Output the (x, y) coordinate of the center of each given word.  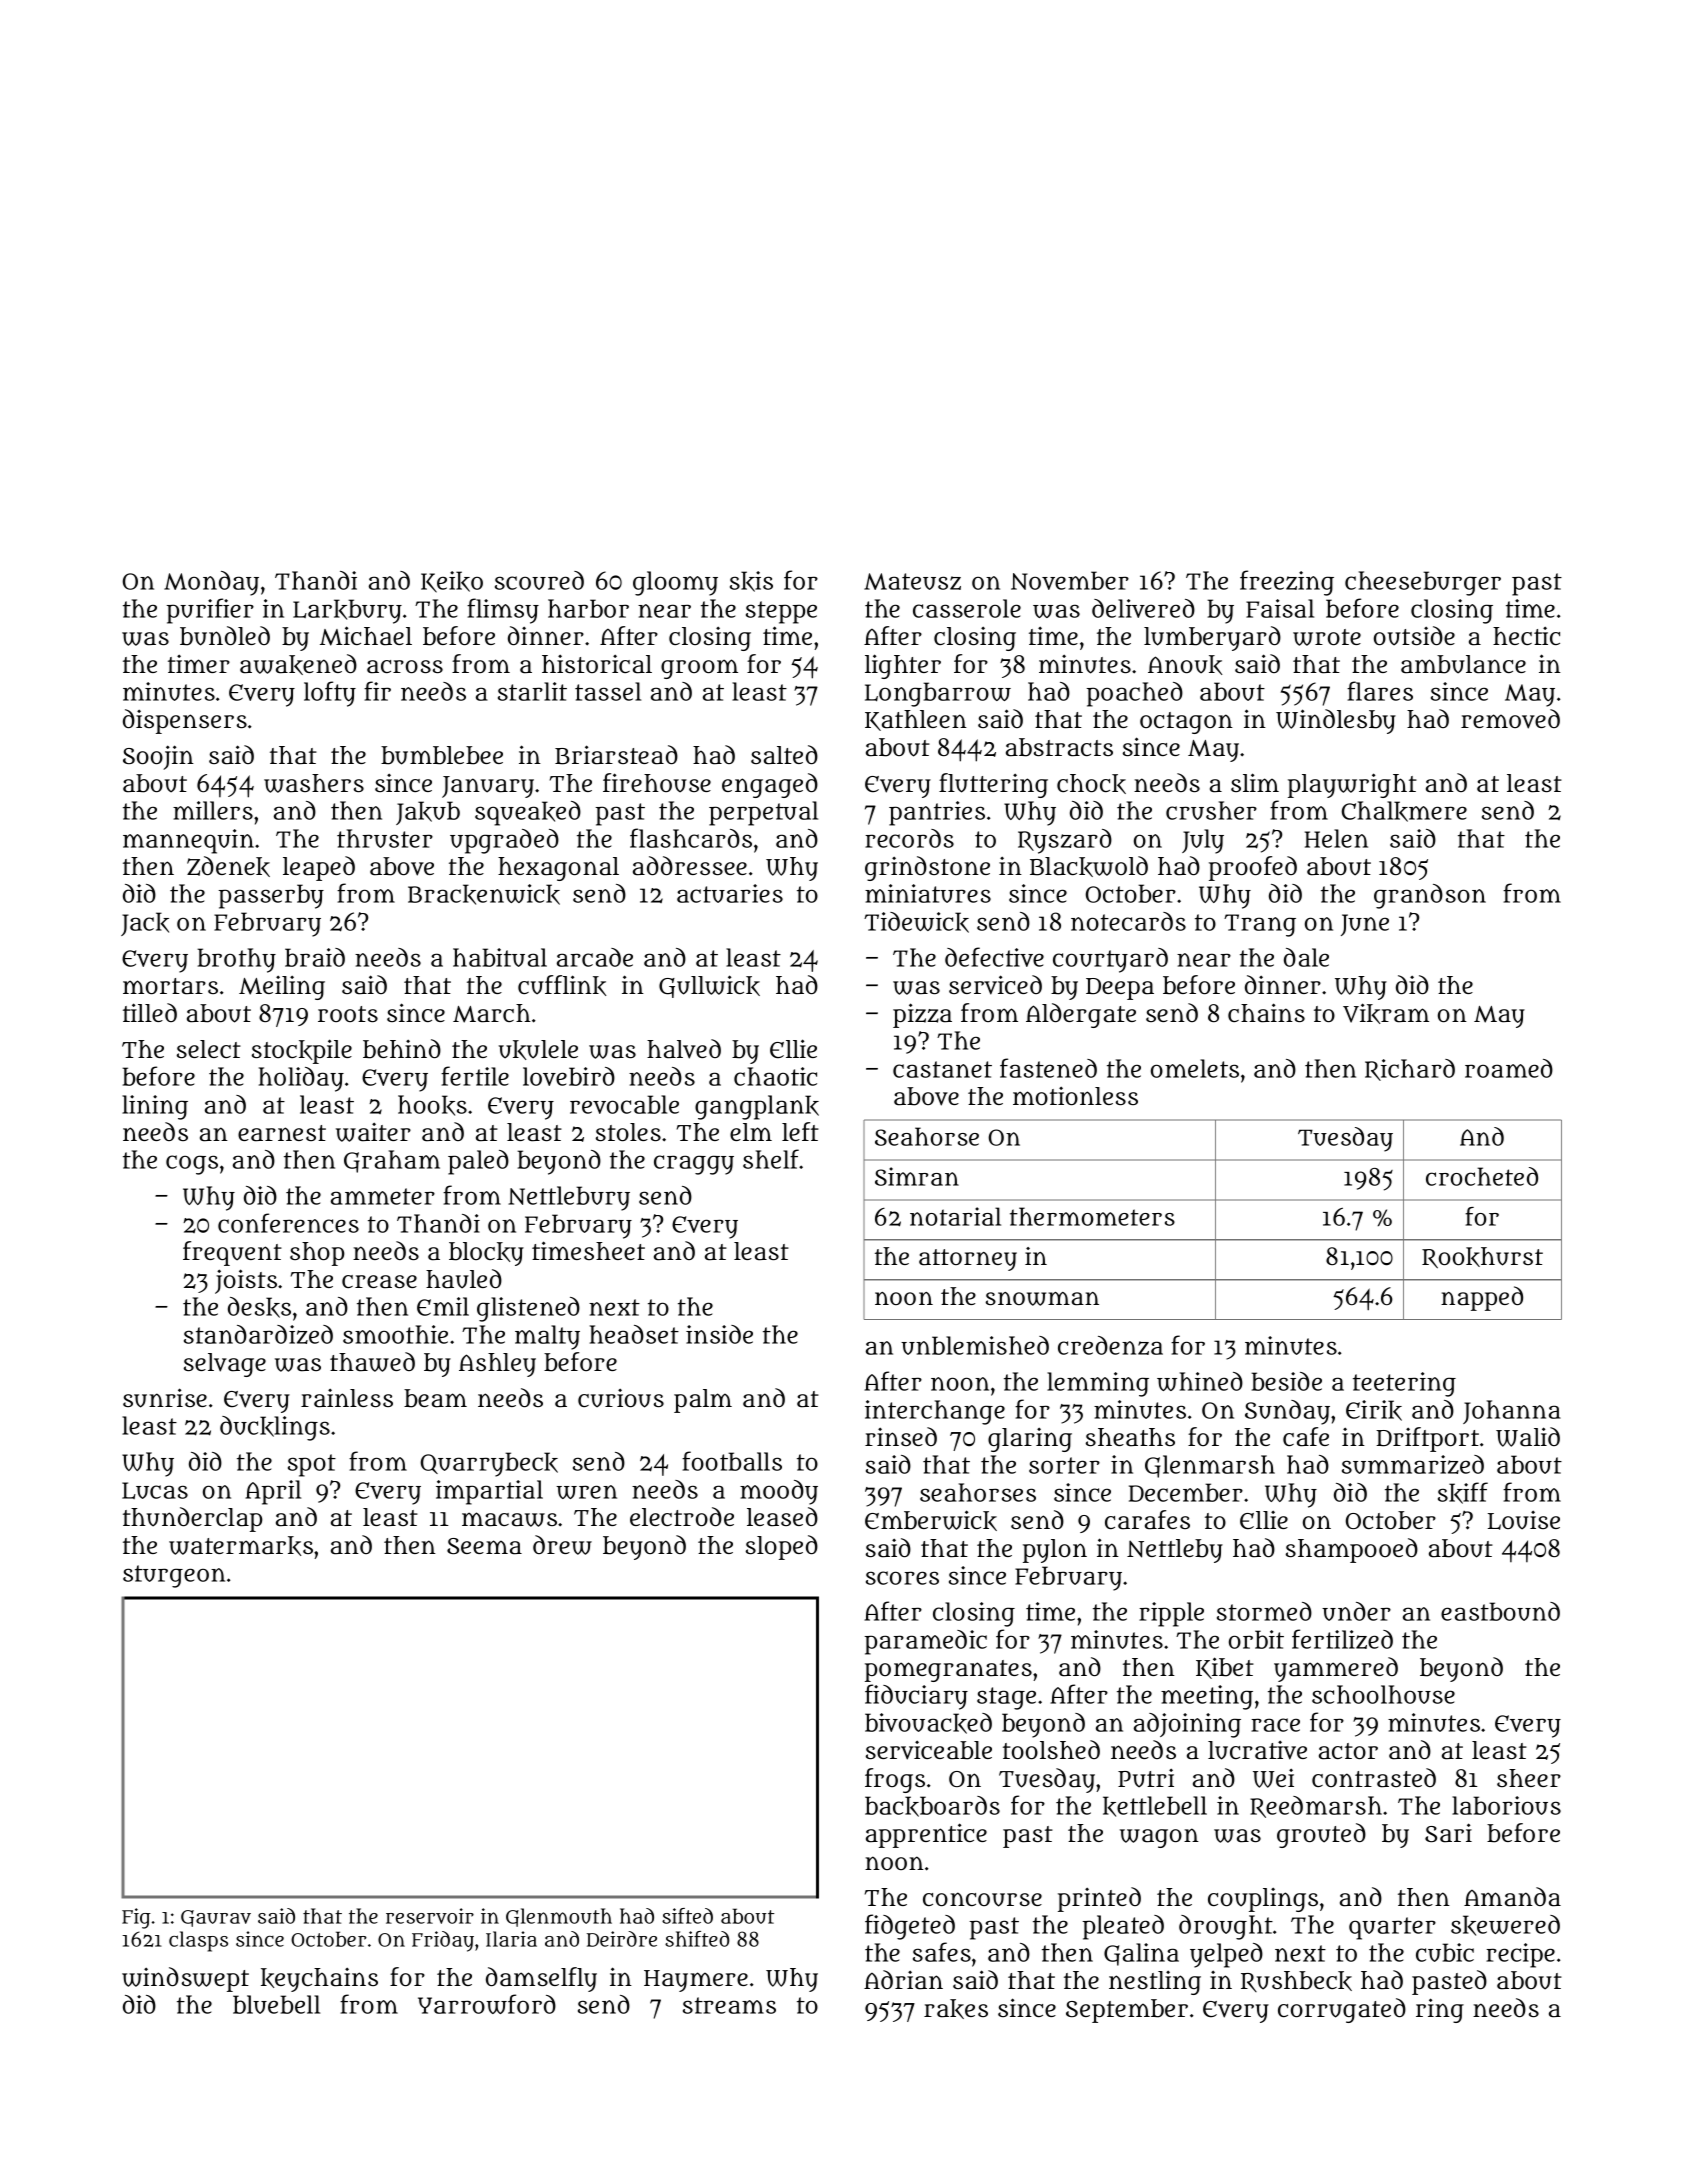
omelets (1195, 1068)
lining (155, 1107)
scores (902, 1578)
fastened (1048, 1068)
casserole (967, 608)
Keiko (452, 582)
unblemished (975, 1345)
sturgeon (174, 1576)
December (1186, 1492)
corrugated (1342, 2010)
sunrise (165, 1398)
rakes (956, 2009)
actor (1348, 1751)
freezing (1287, 583)
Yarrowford (487, 2004)
